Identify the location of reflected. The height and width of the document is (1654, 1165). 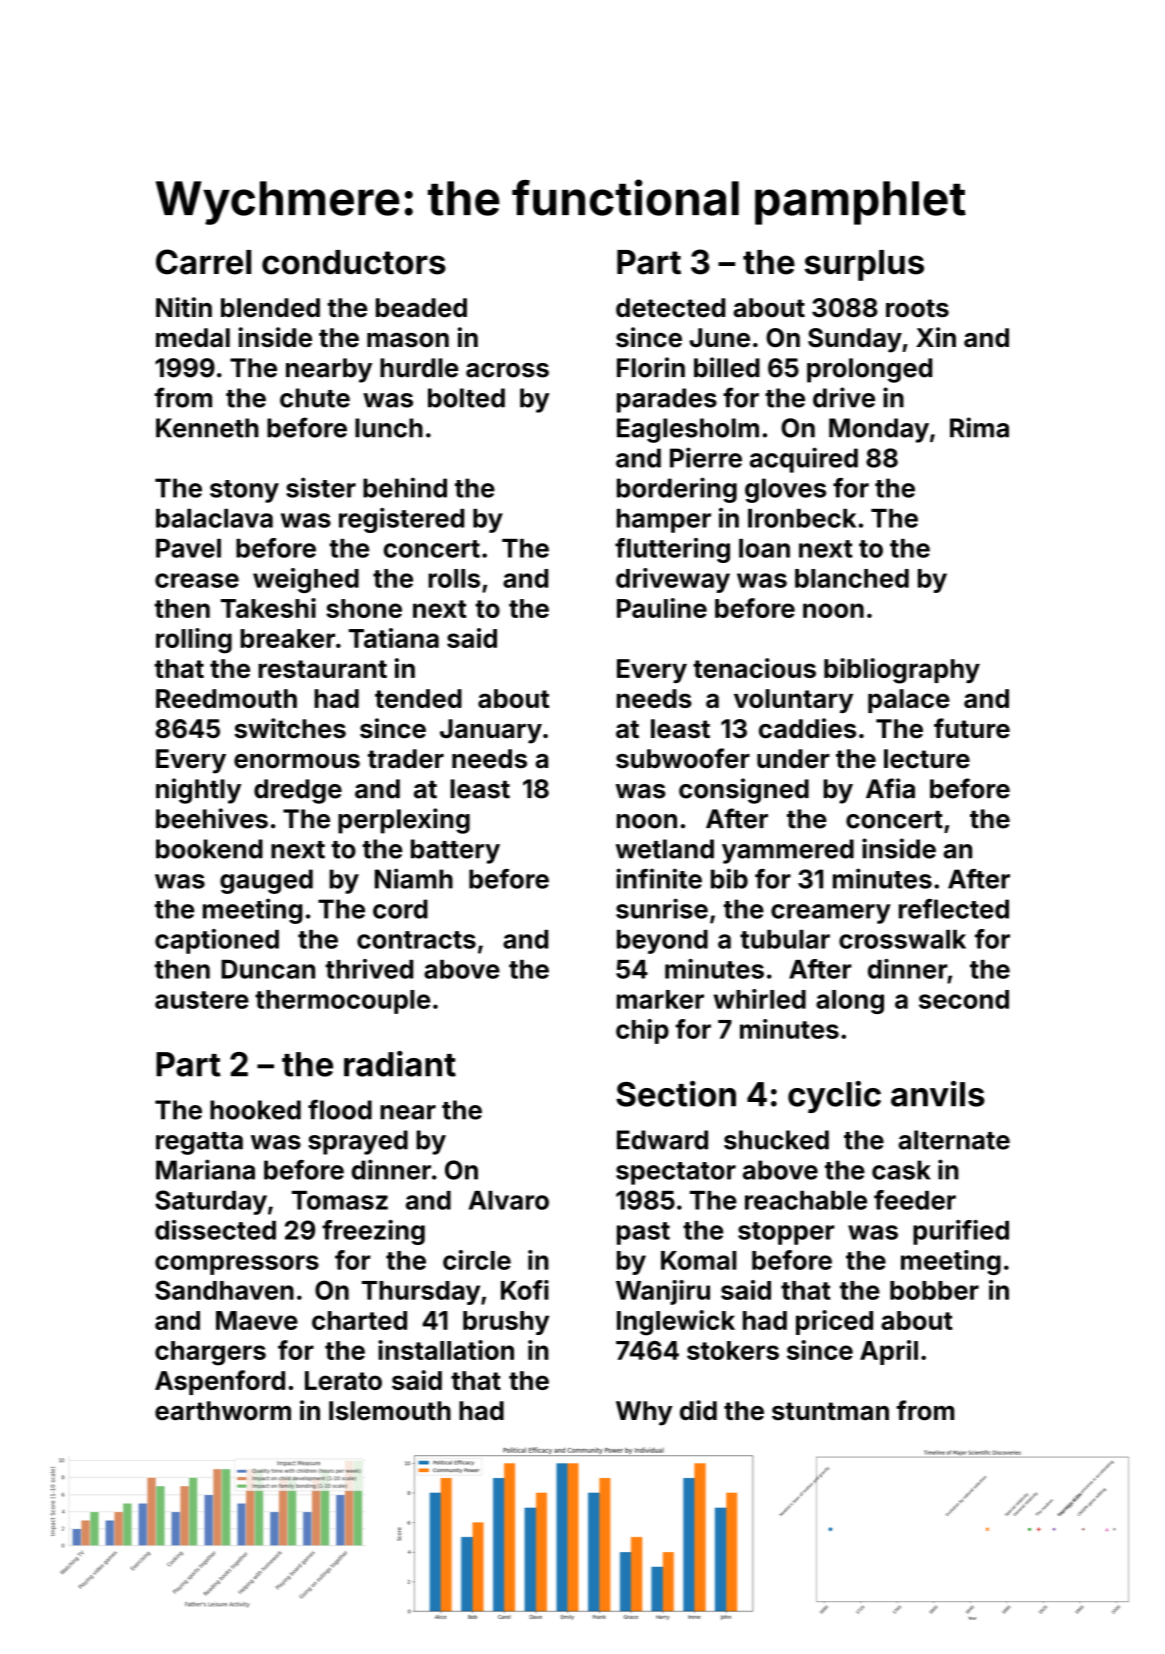
(954, 909).
